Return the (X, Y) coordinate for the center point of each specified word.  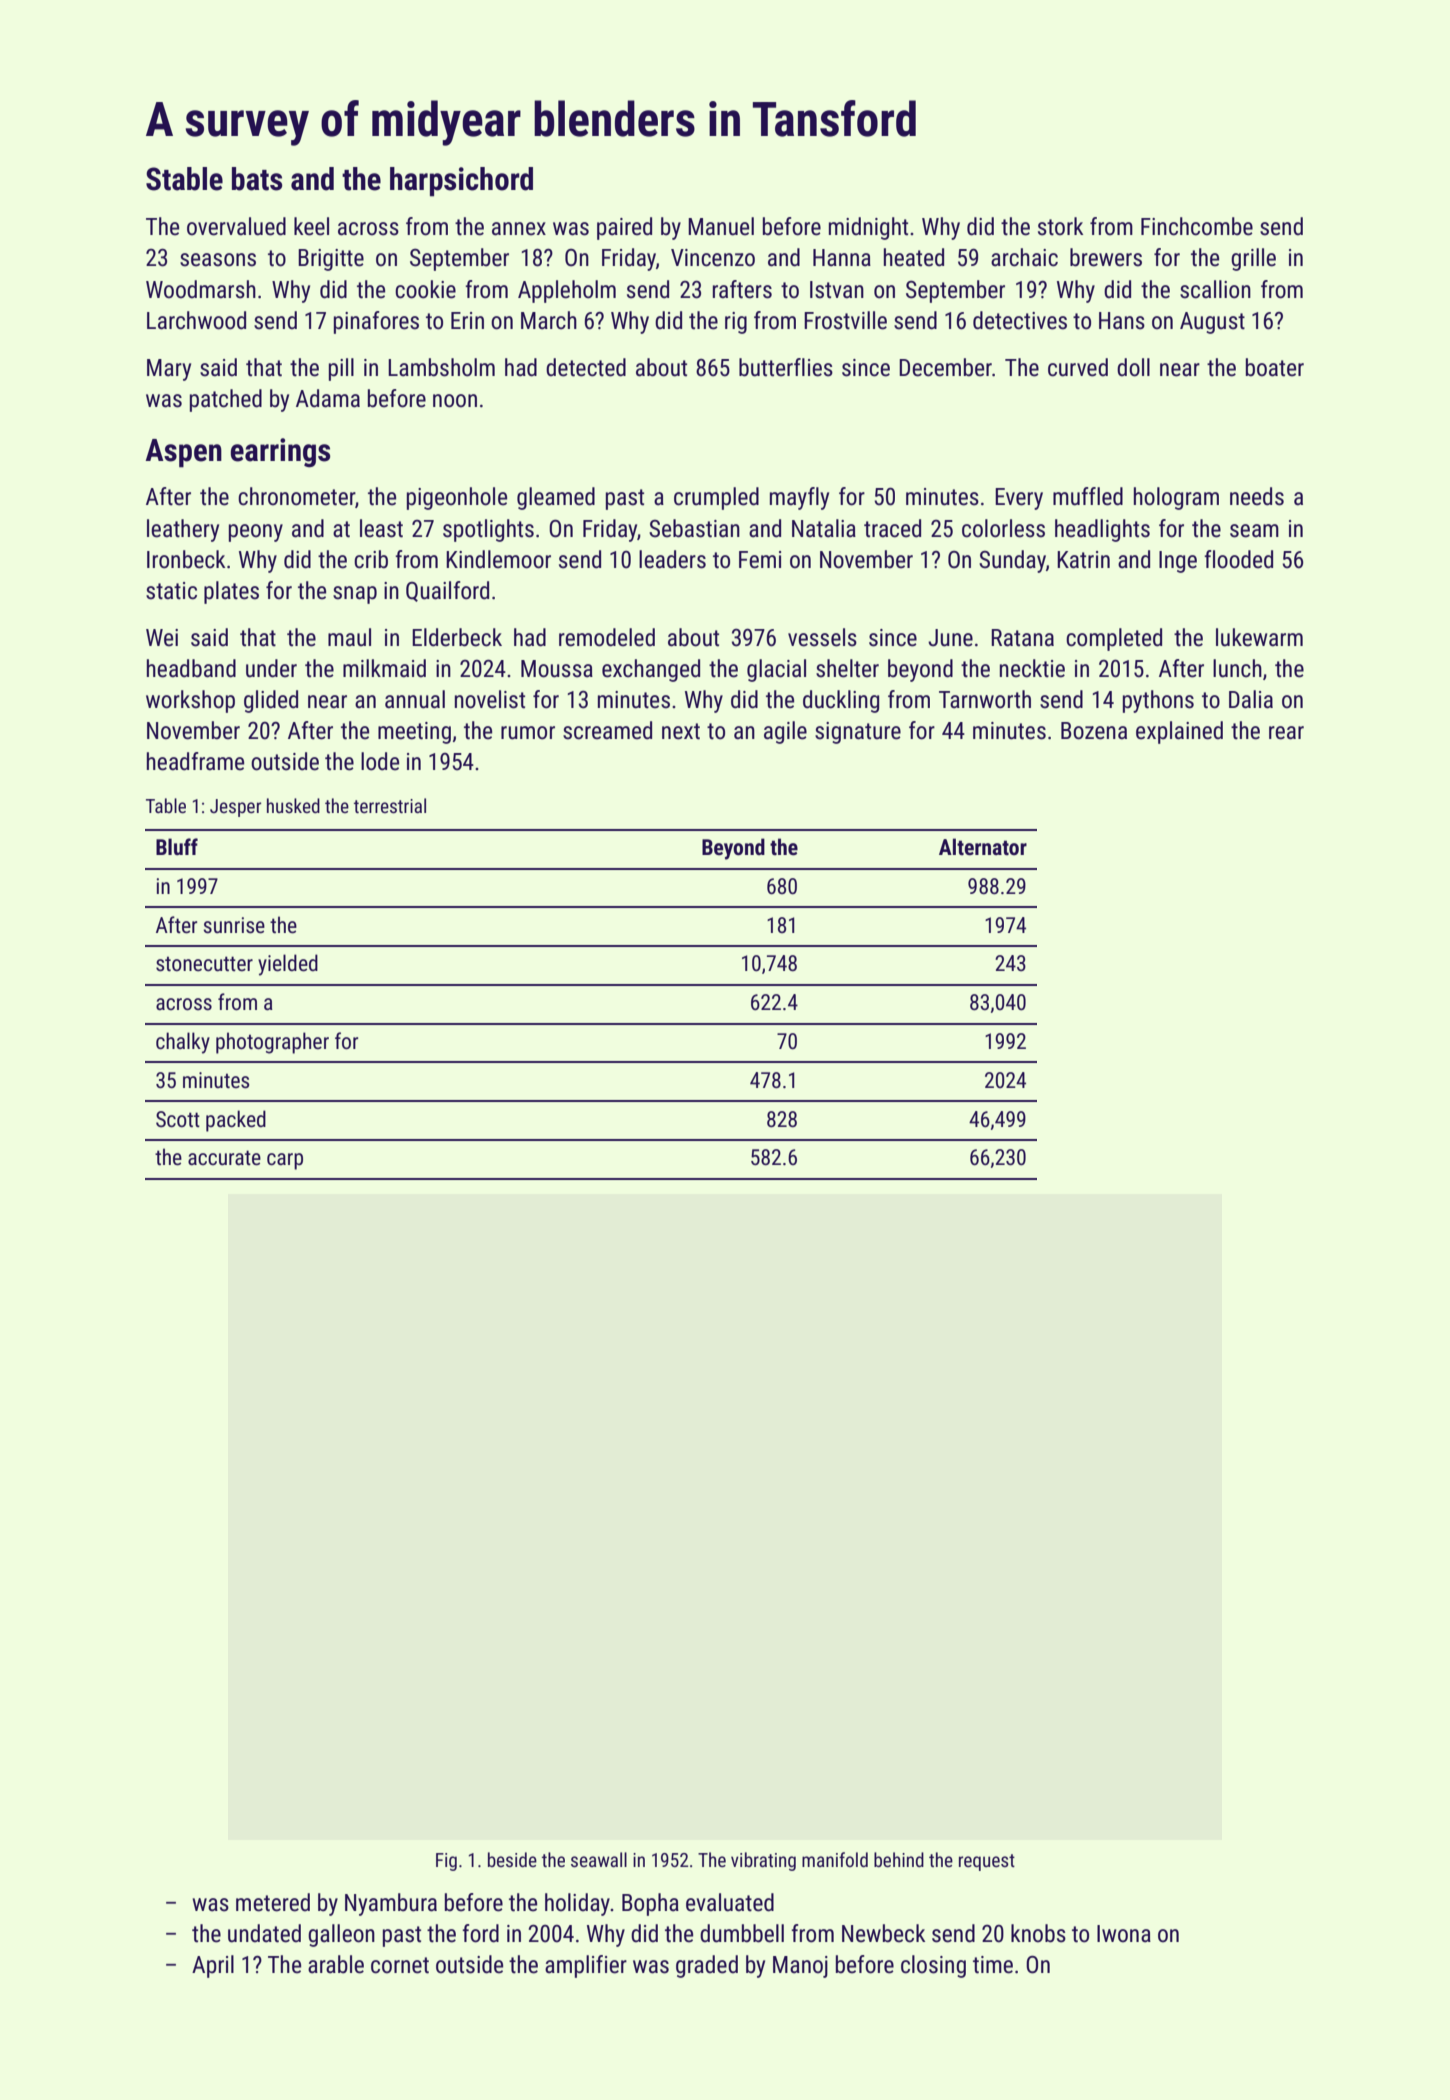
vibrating (763, 1861)
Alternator (983, 847)
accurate (224, 1158)
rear (1286, 733)
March (549, 320)
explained (1179, 732)
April (213, 1966)
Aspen (183, 453)
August (1212, 323)
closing (933, 1966)
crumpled (716, 498)
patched (226, 400)
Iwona (1124, 1934)
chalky (183, 1043)
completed (1114, 639)
